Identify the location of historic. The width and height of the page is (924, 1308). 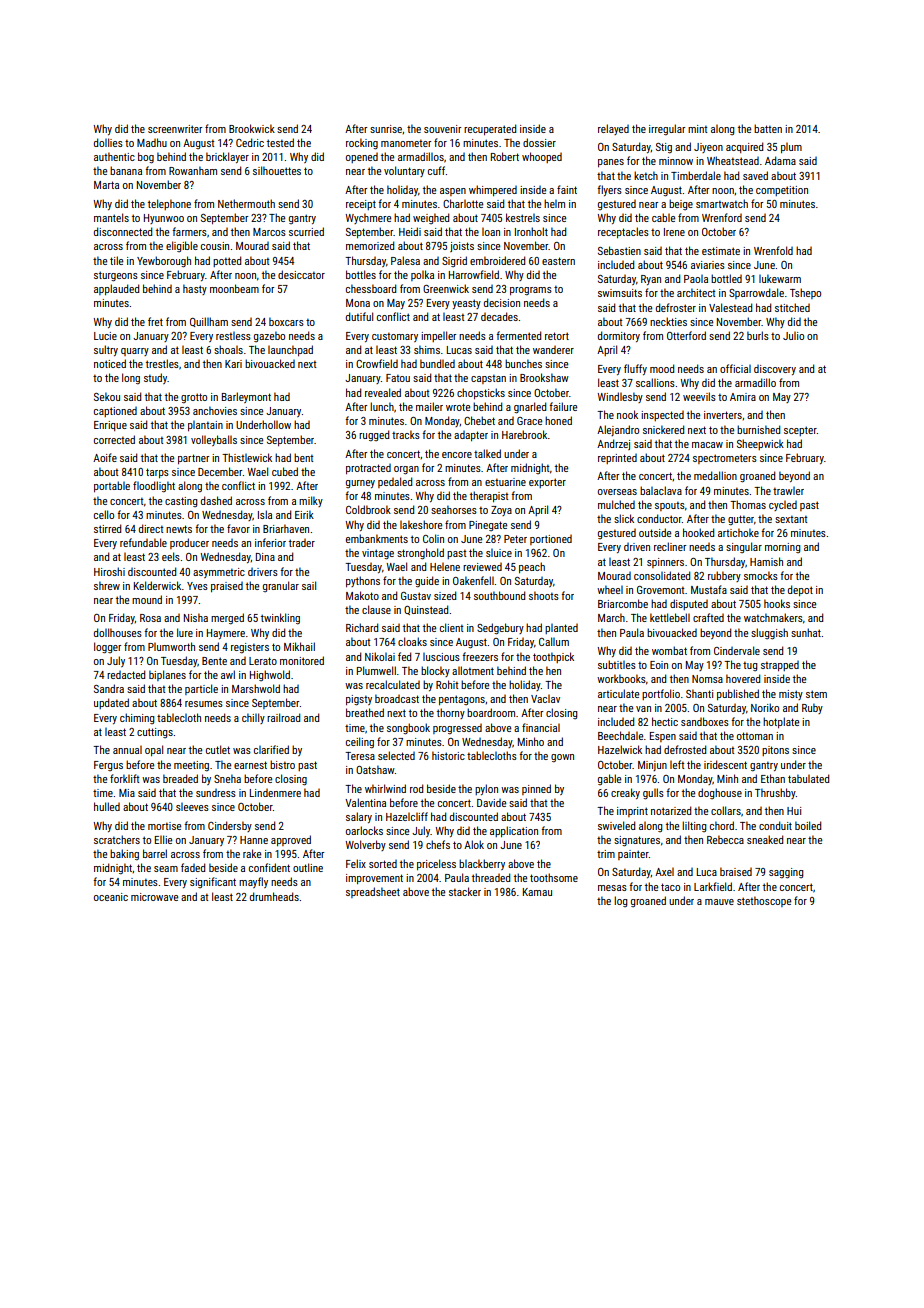
(448, 755).
